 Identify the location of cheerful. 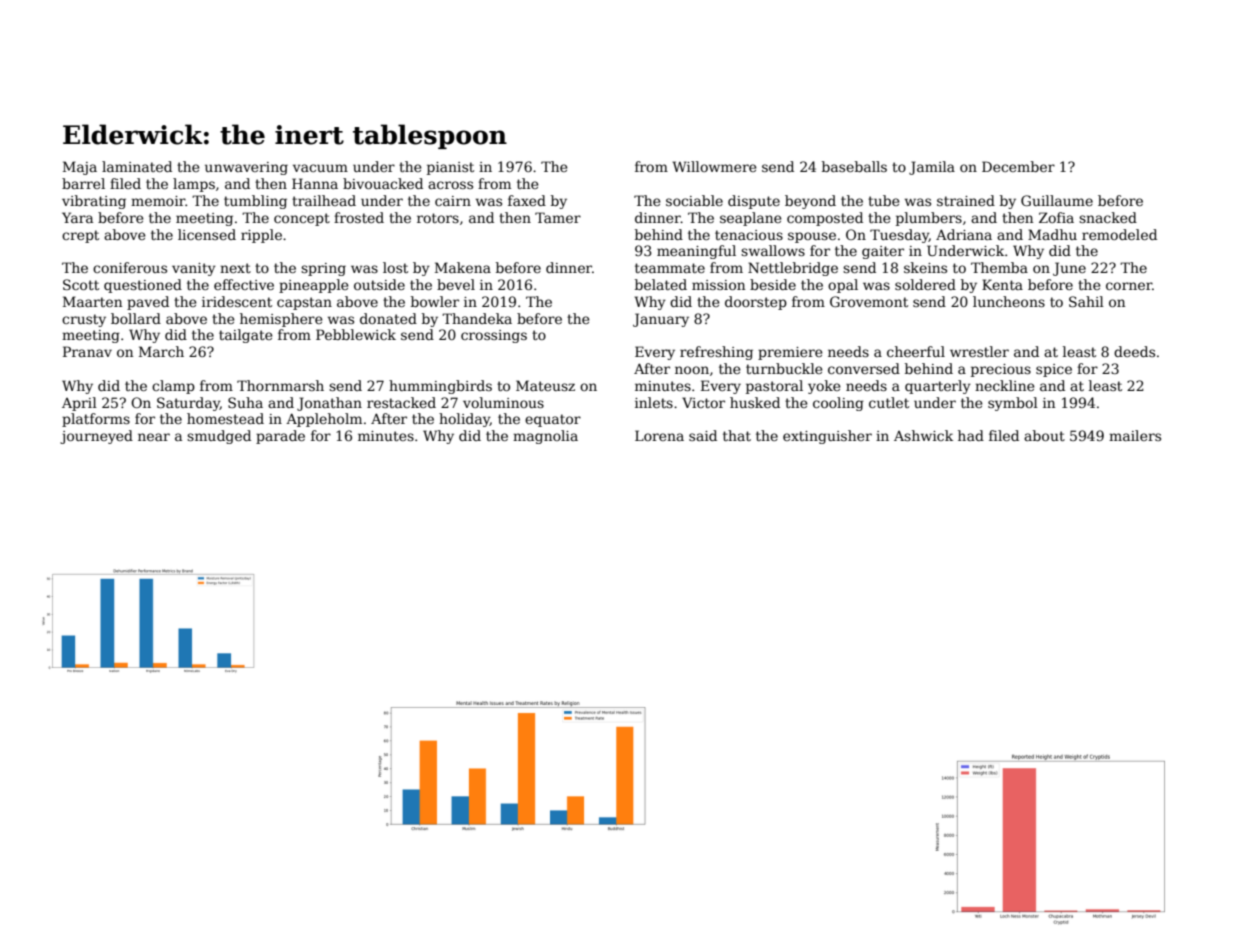
(916, 351).
